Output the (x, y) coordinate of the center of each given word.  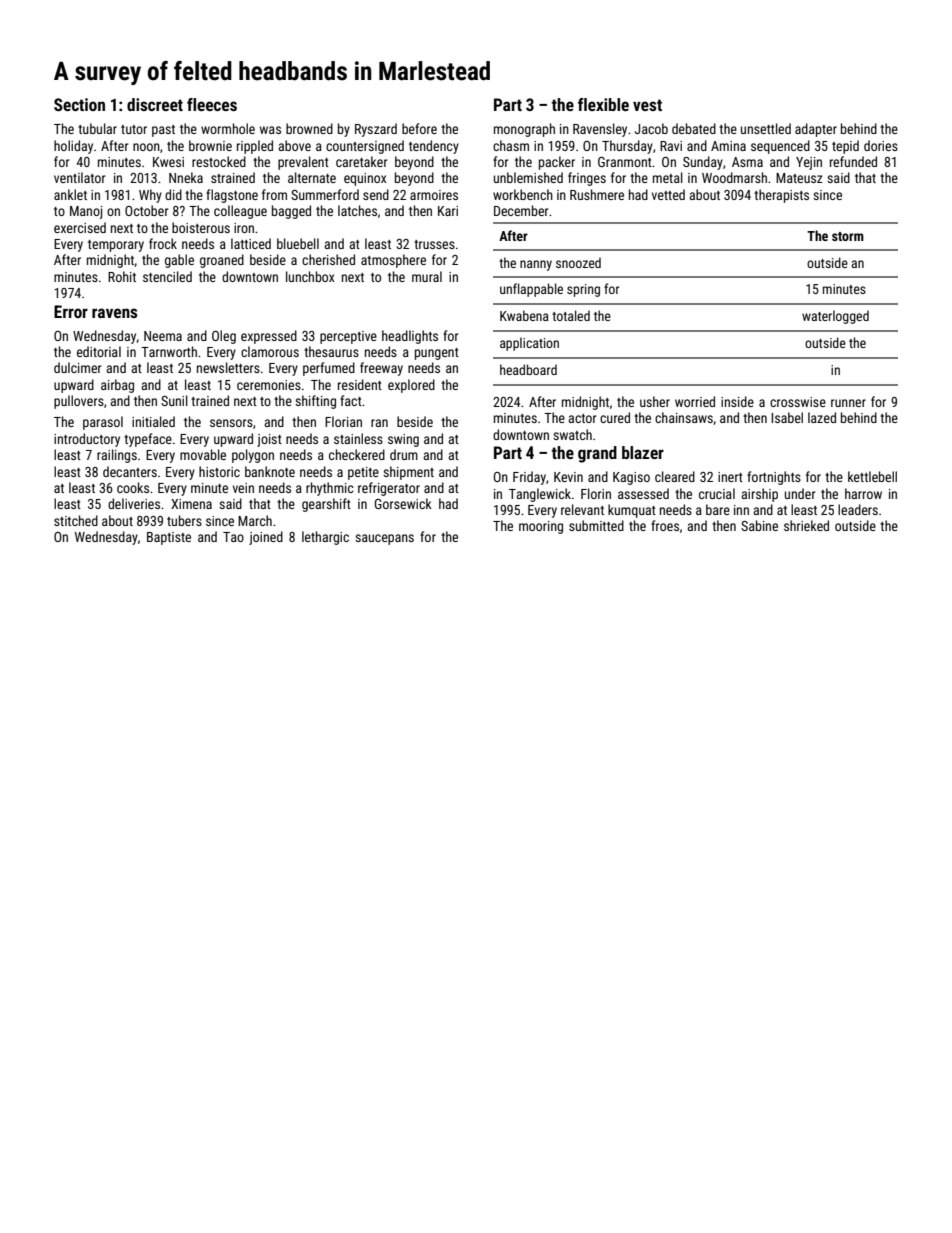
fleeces (212, 104)
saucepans (384, 539)
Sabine (759, 525)
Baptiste (169, 538)
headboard (528, 369)
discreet (155, 104)
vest (647, 105)
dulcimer (77, 367)
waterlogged (835, 317)
